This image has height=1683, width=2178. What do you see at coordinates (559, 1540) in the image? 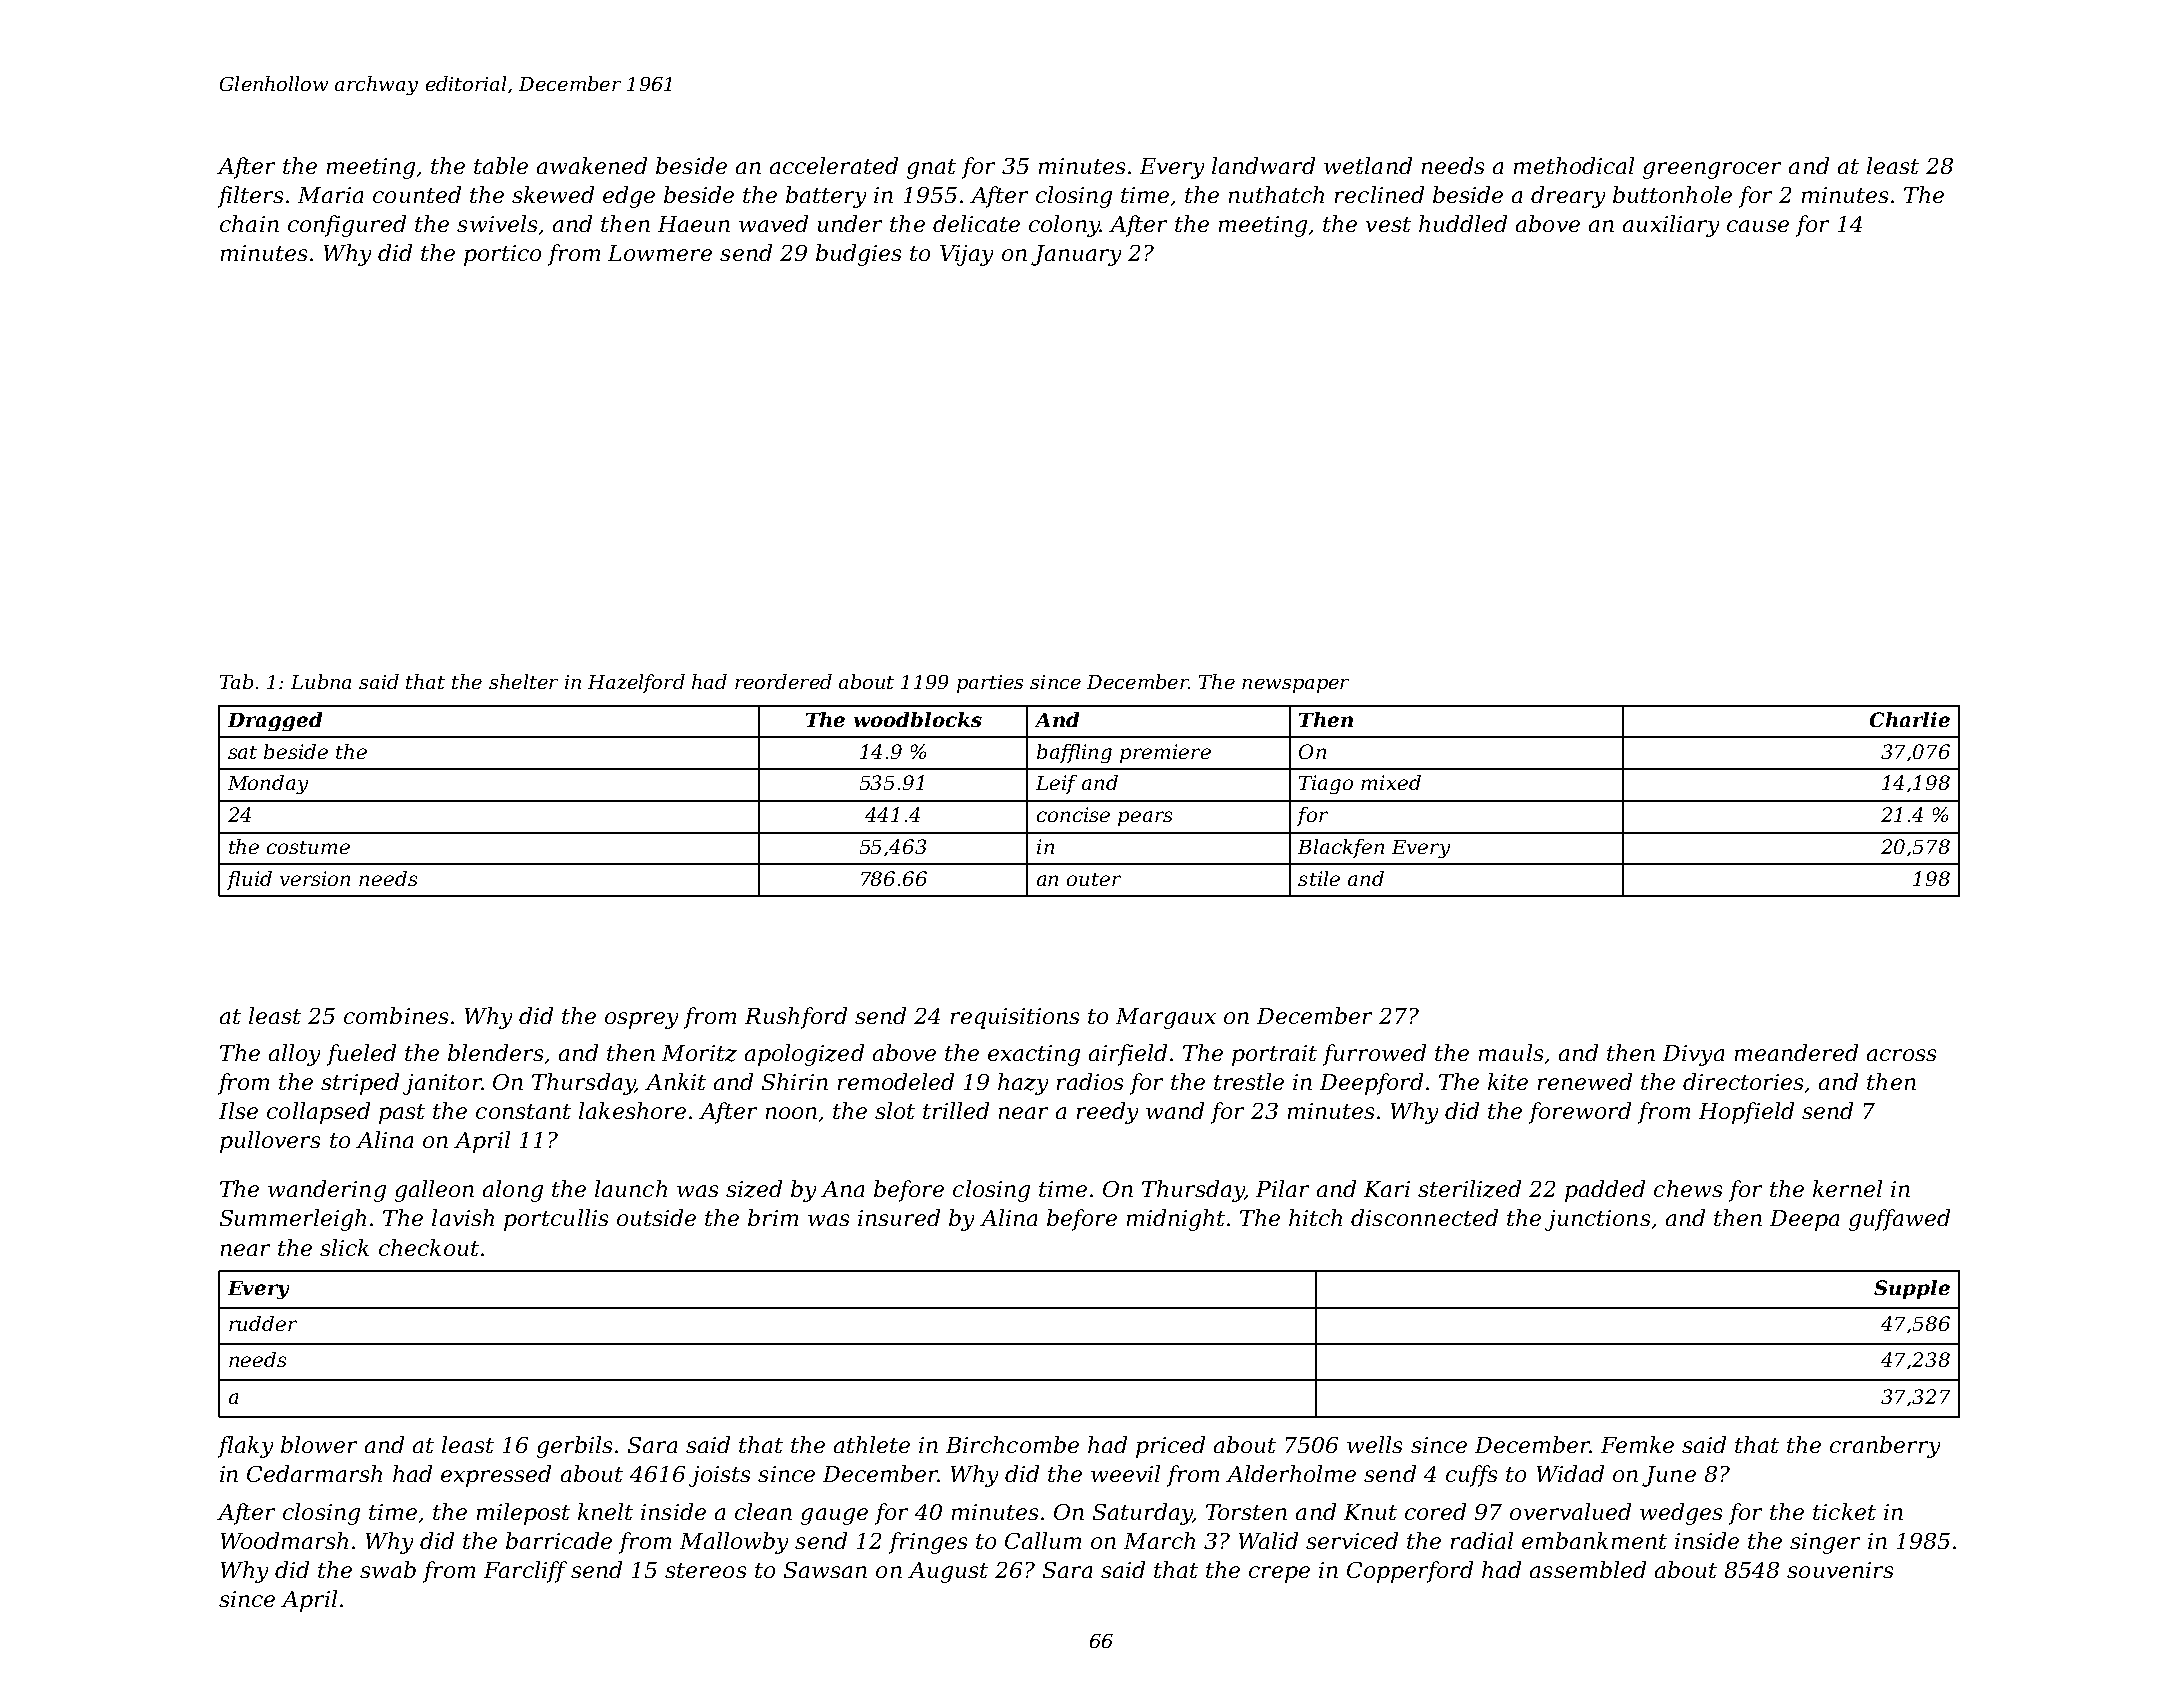
I see `barricade` at bounding box center [559, 1540].
